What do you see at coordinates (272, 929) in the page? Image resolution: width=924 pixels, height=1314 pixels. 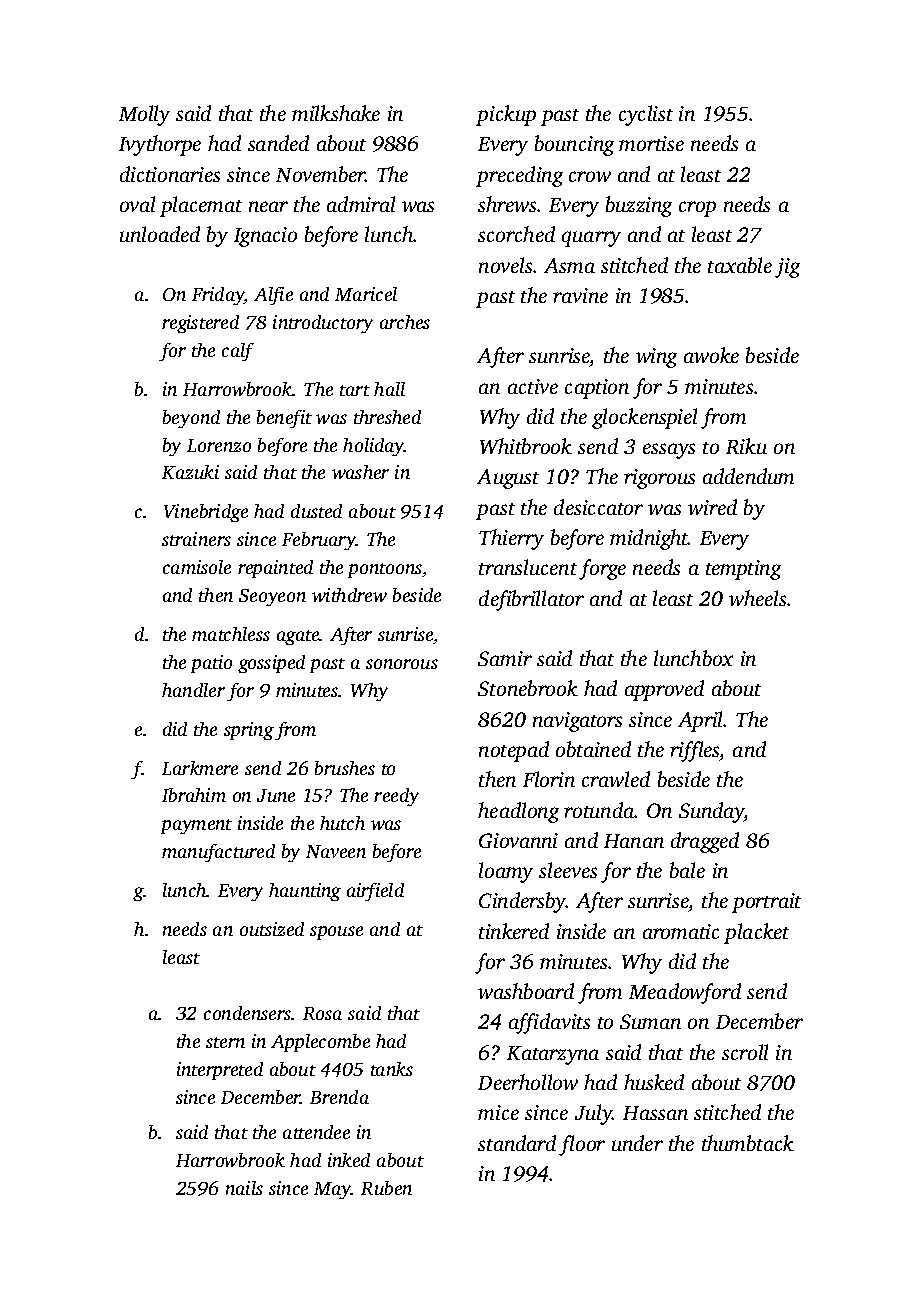 I see `outsized` at bounding box center [272, 929].
